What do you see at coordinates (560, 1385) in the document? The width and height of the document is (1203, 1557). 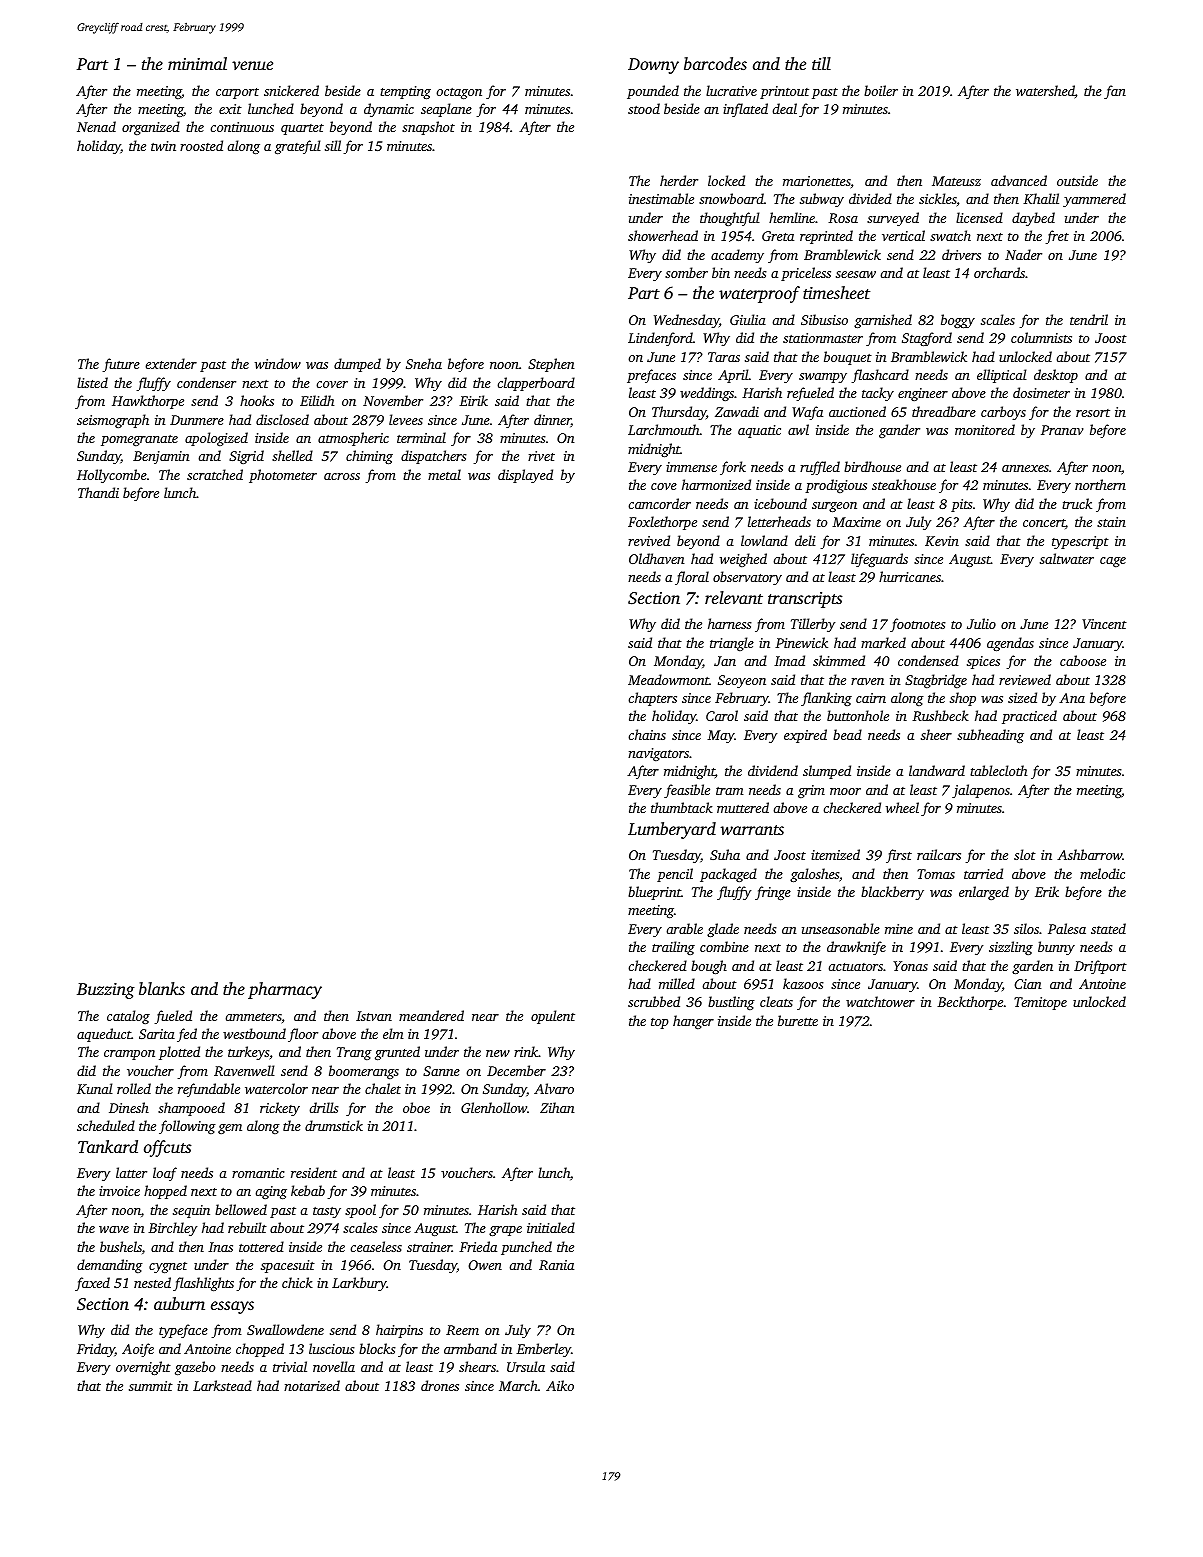 I see `Aiko` at bounding box center [560, 1385].
